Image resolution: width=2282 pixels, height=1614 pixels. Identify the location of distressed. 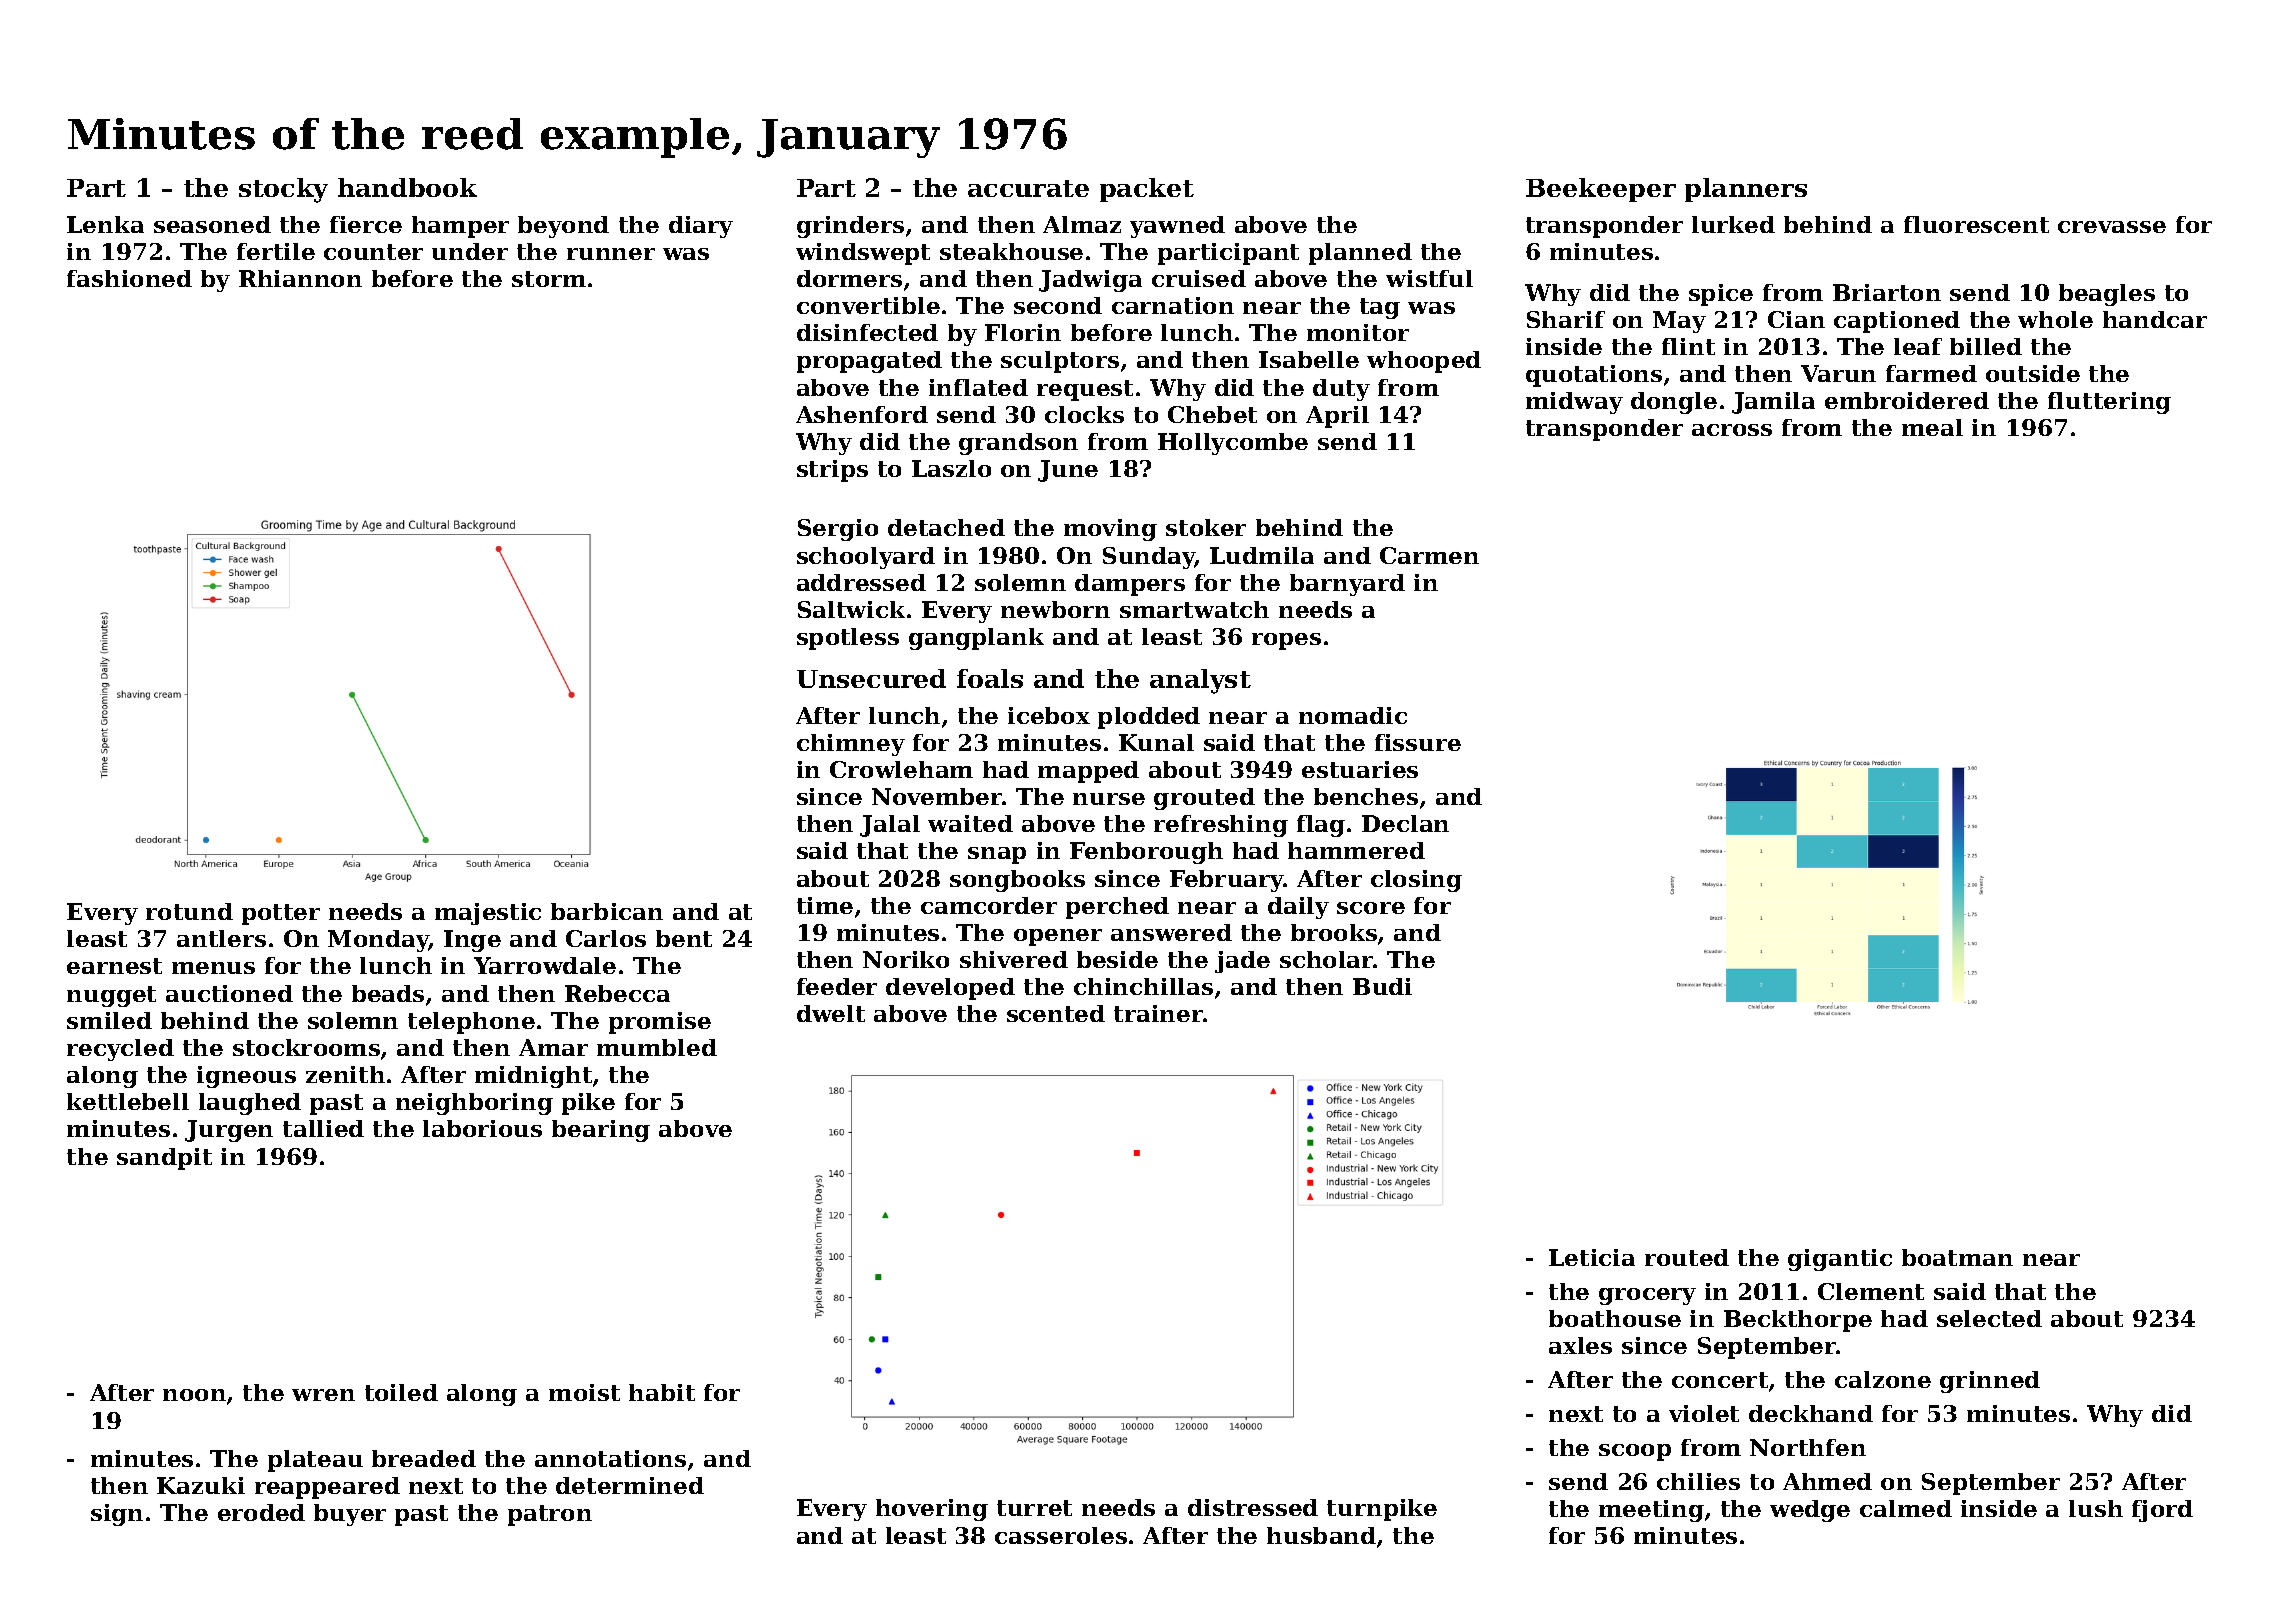
(1253, 1507).
